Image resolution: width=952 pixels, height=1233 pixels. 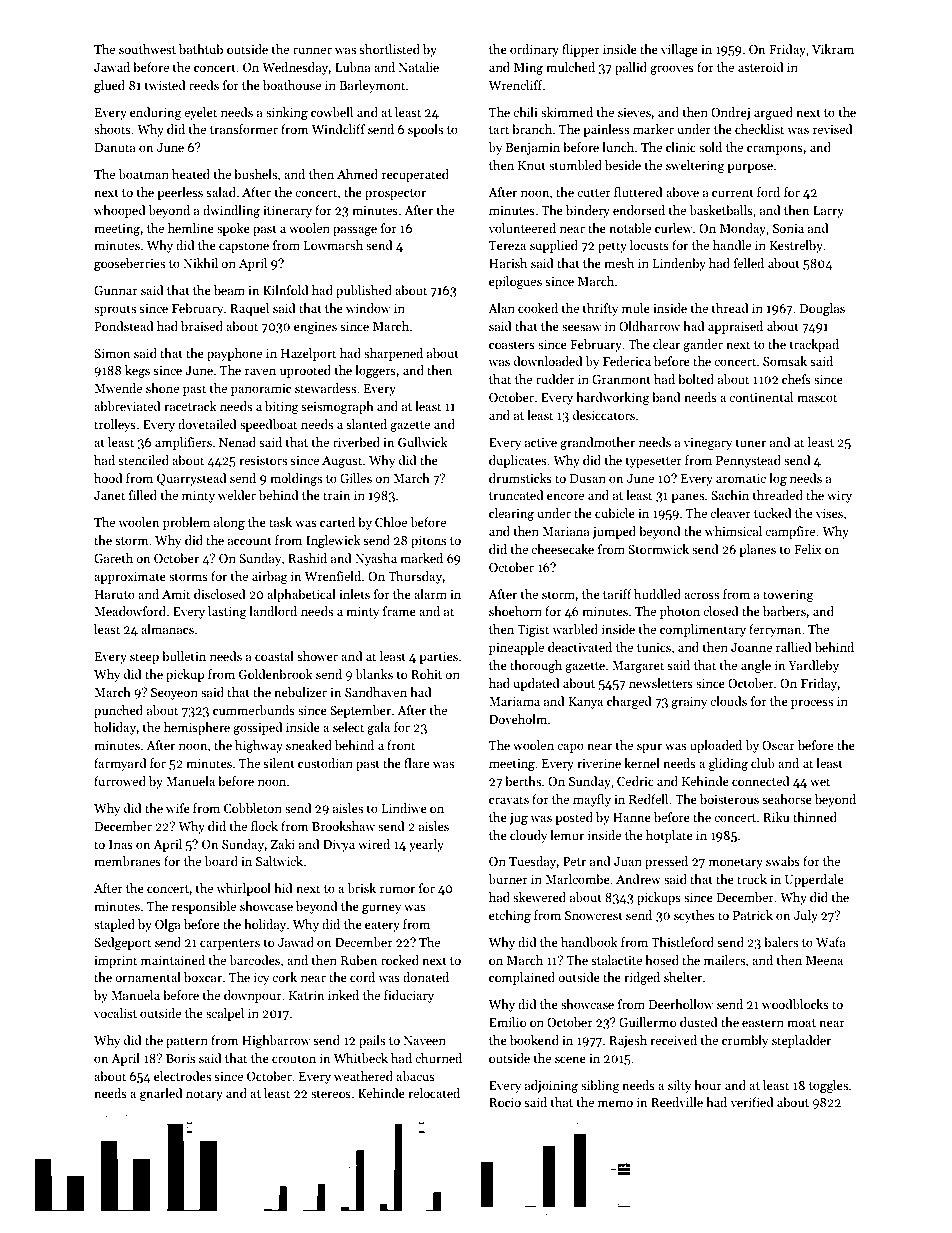 What do you see at coordinates (534, 50) in the screenshot?
I see `ordinary` at bounding box center [534, 50].
